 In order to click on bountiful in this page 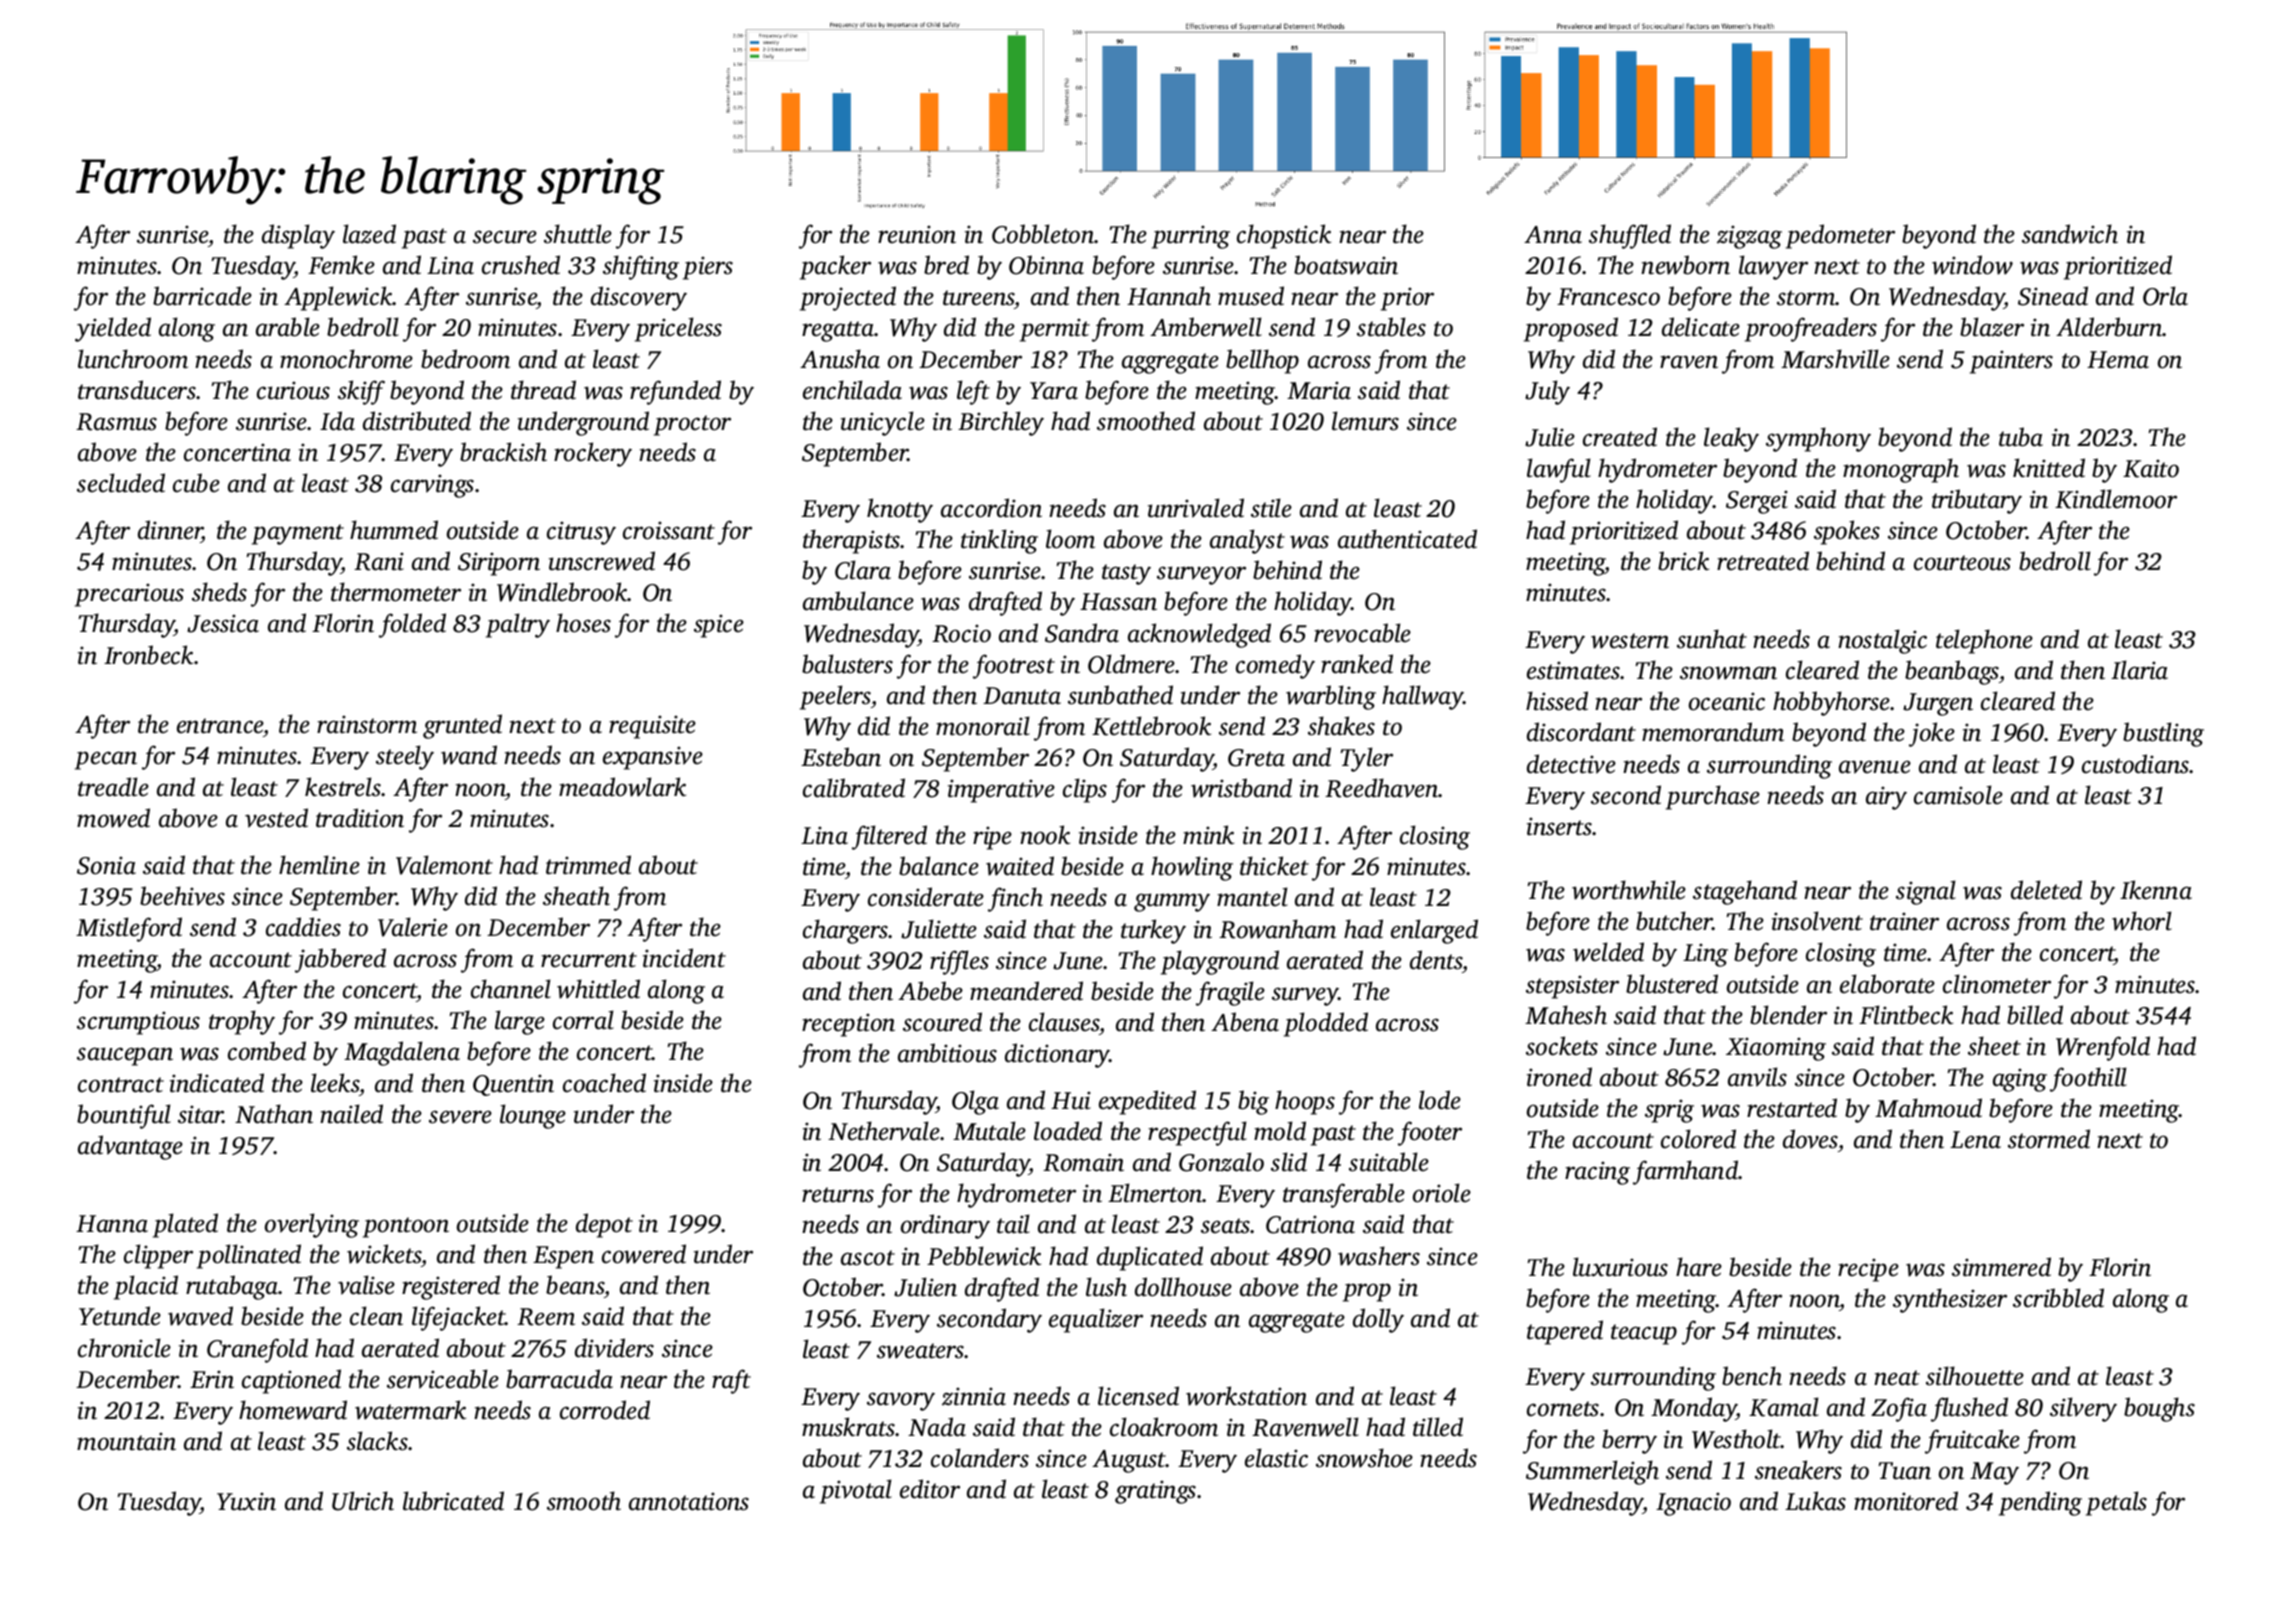, I will do `click(124, 1116)`.
